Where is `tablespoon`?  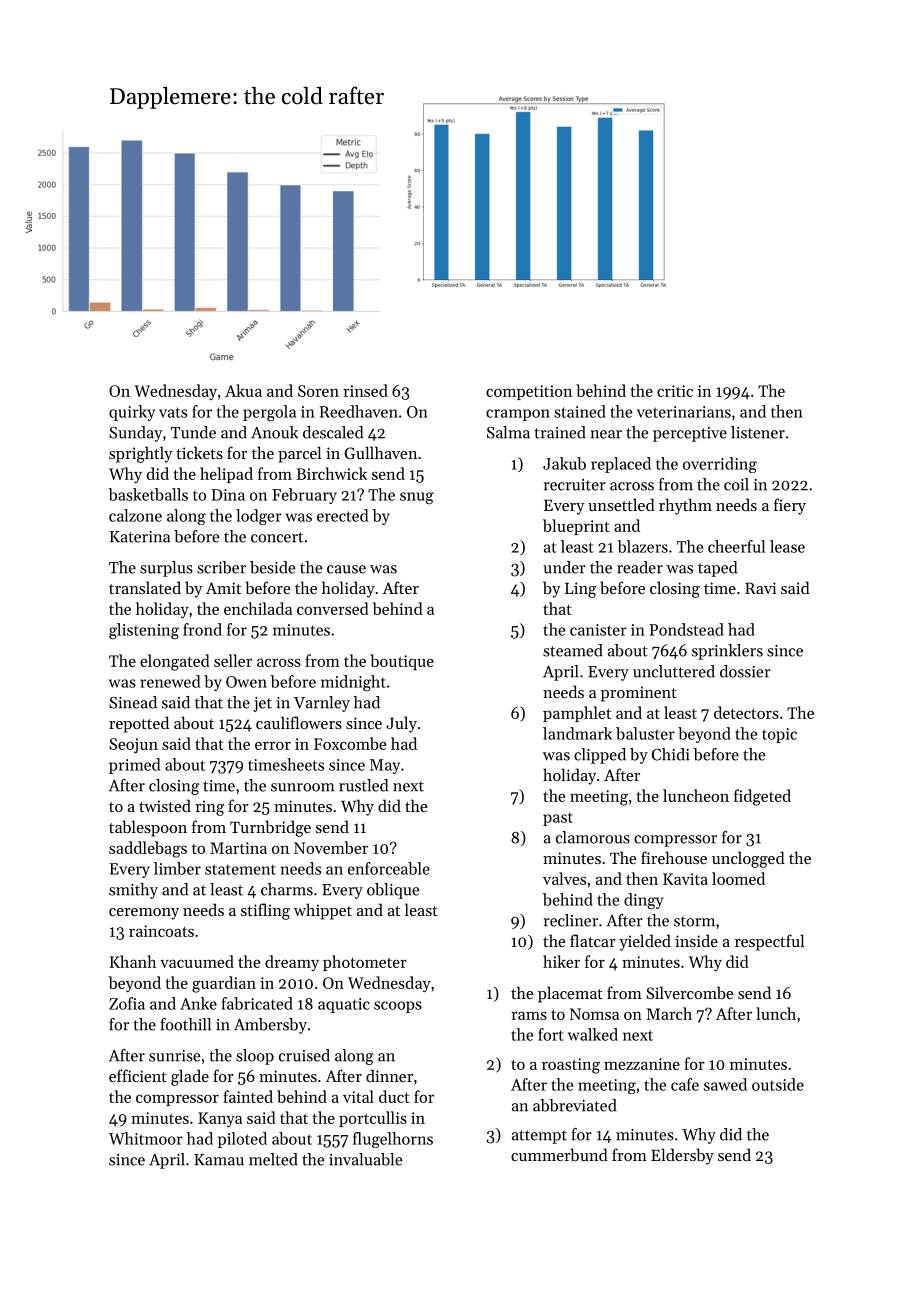 tablespoon is located at coordinates (148, 828).
